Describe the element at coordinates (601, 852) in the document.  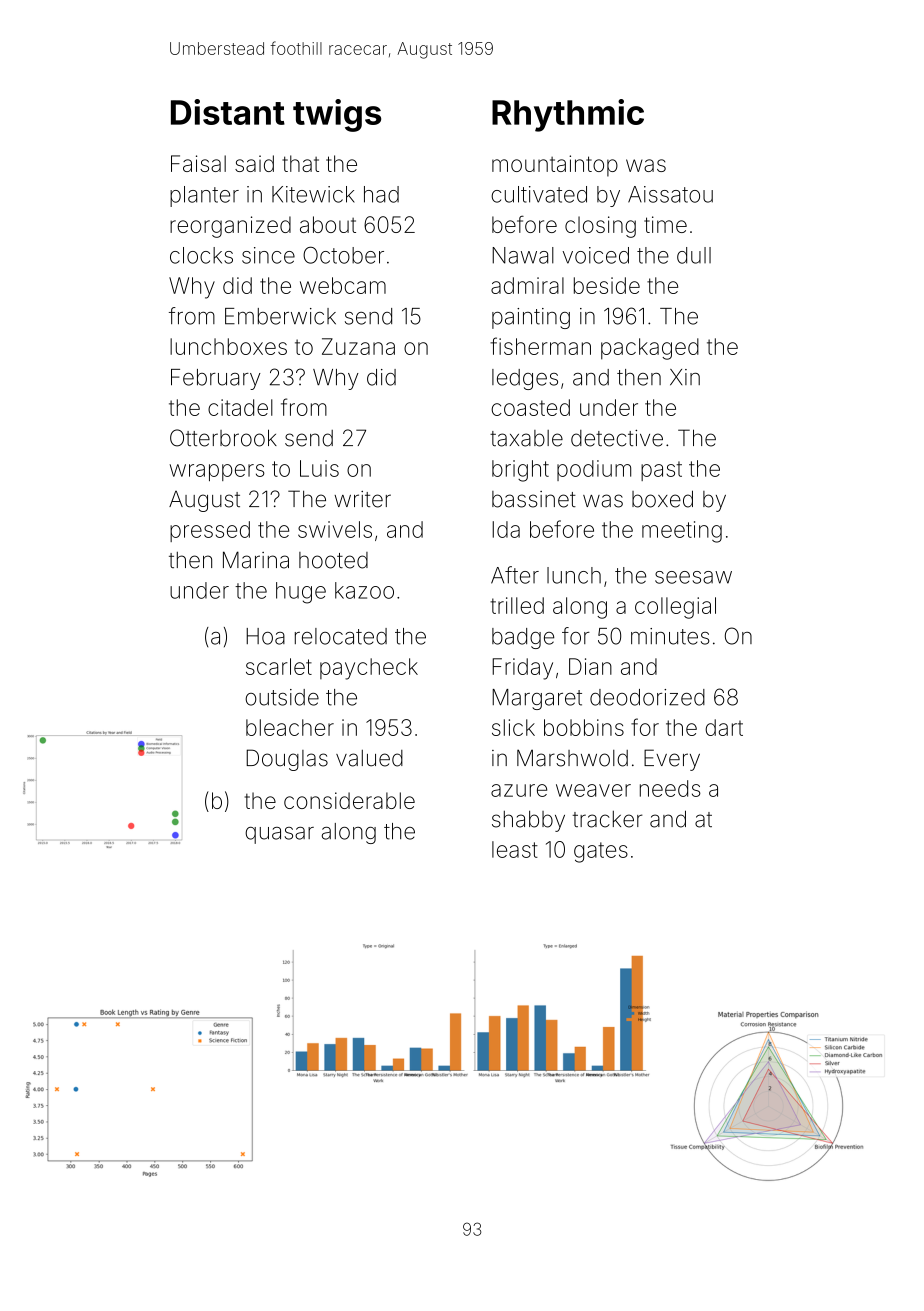
I see `gates` at that location.
